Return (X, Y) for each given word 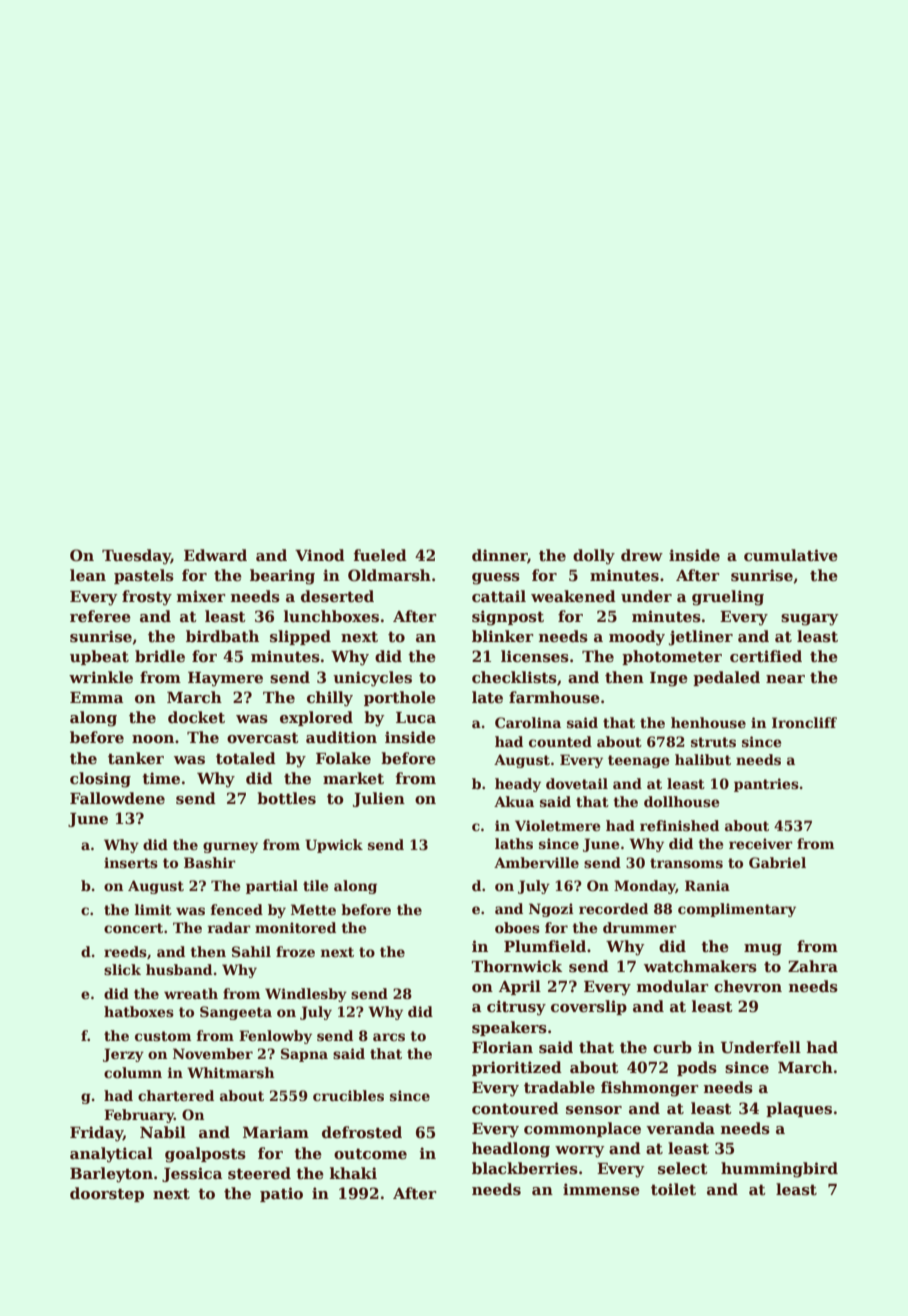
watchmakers (700, 966)
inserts (131, 862)
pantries (766, 785)
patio (281, 1194)
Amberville (536, 862)
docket (196, 717)
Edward (215, 555)
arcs (389, 1037)
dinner (500, 556)
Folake (343, 758)
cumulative (791, 555)
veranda (680, 1128)
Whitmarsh (230, 1072)
